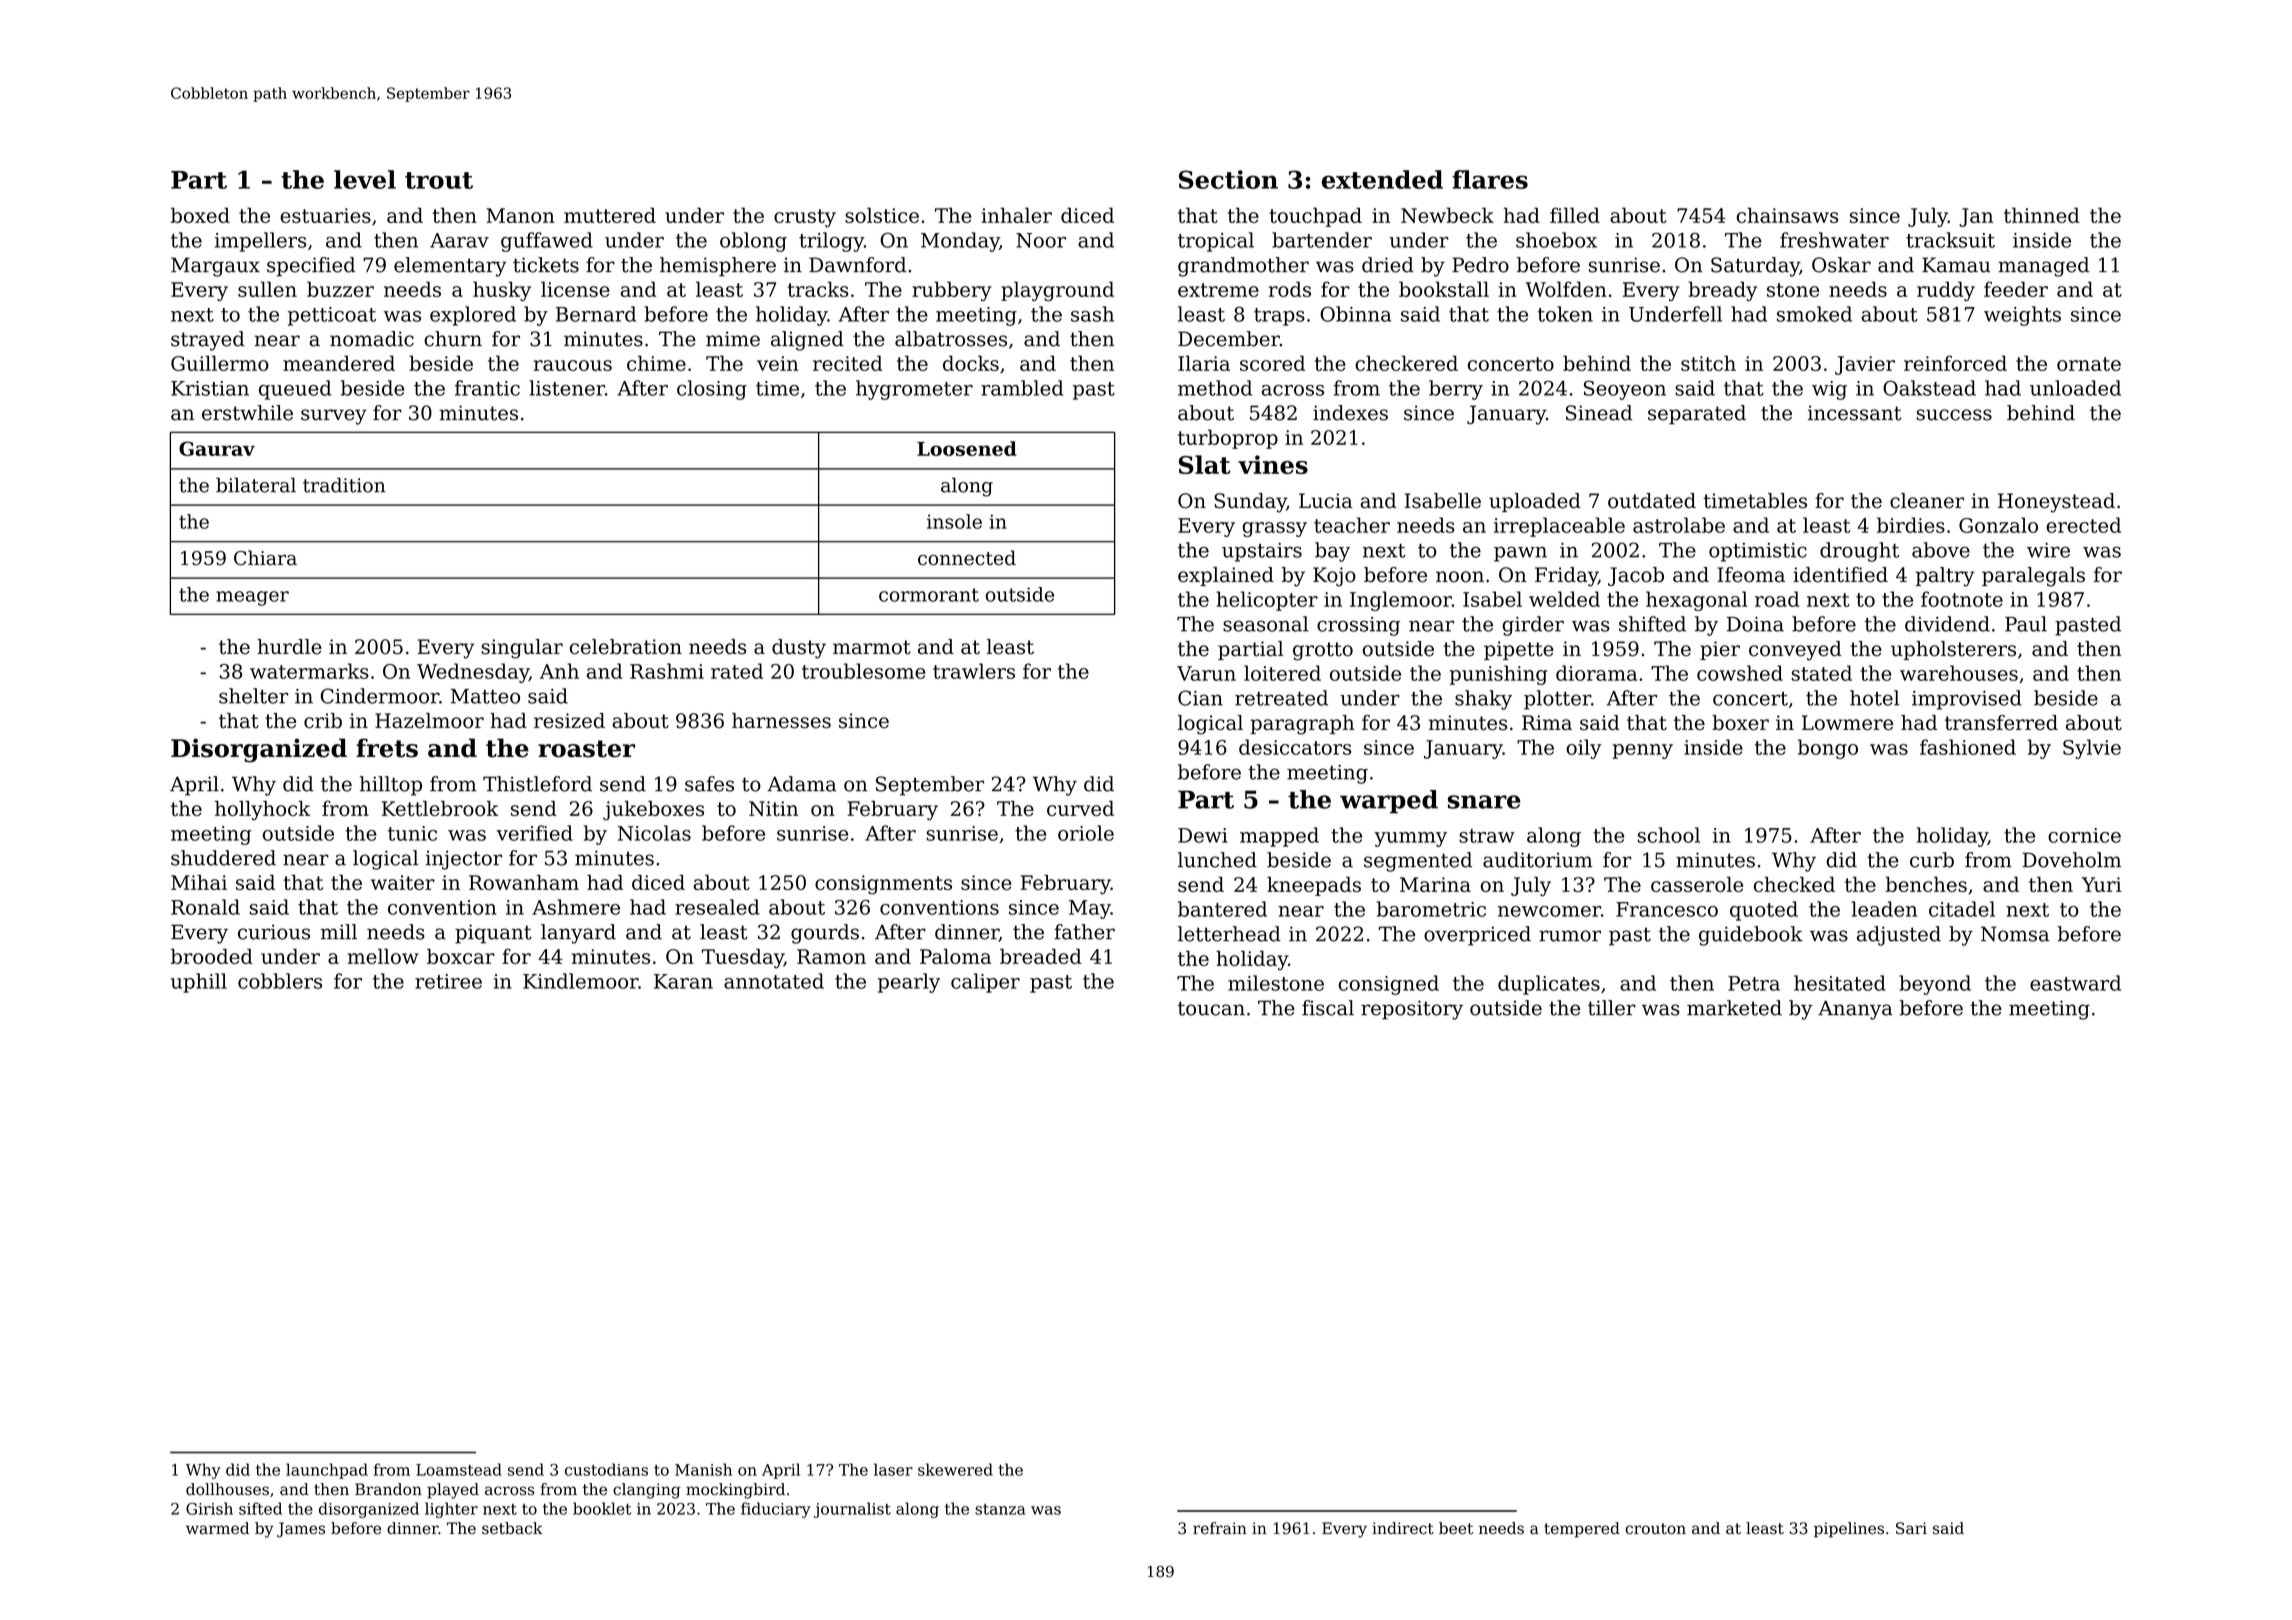 The width and height of the screenshot is (2292, 1620). Describe the element at coordinates (1322, 240) in the screenshot. I see `bartender` at that location.
